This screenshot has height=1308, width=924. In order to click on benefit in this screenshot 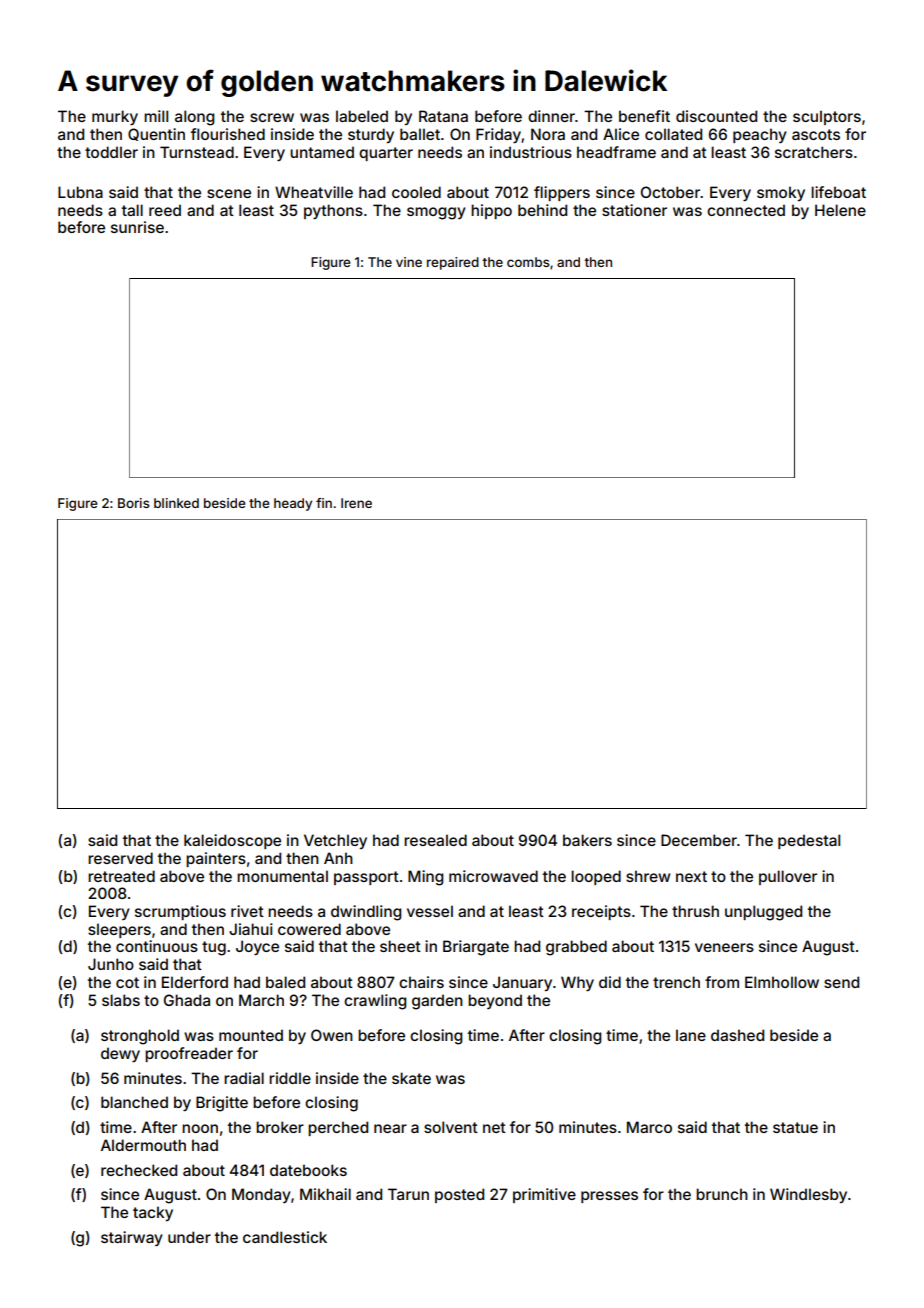, I will do `click(644, 116)`.
